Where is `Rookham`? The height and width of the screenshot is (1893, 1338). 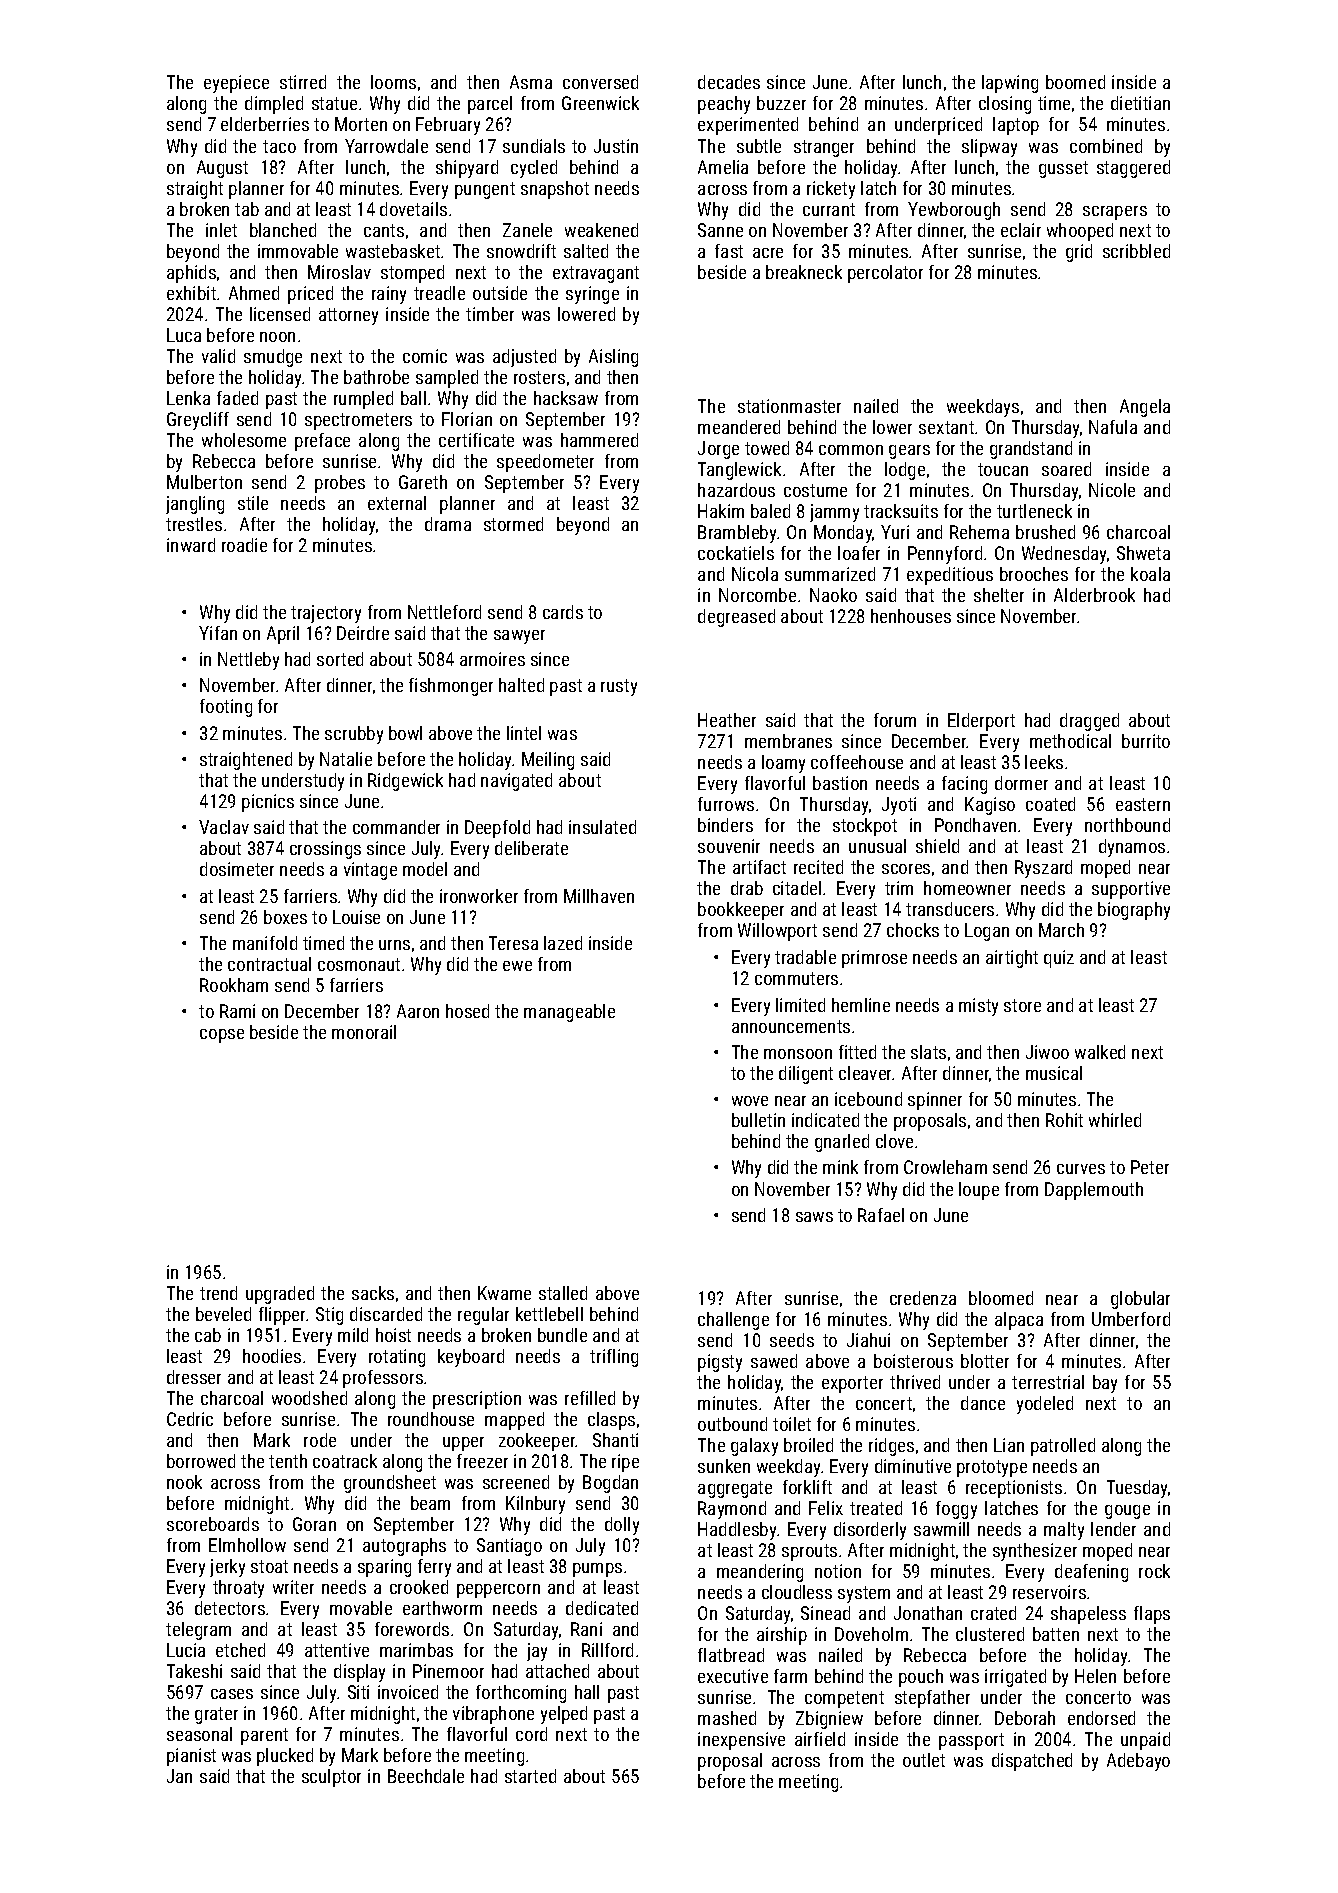 Rookham is located at coordinates (234, 985).
